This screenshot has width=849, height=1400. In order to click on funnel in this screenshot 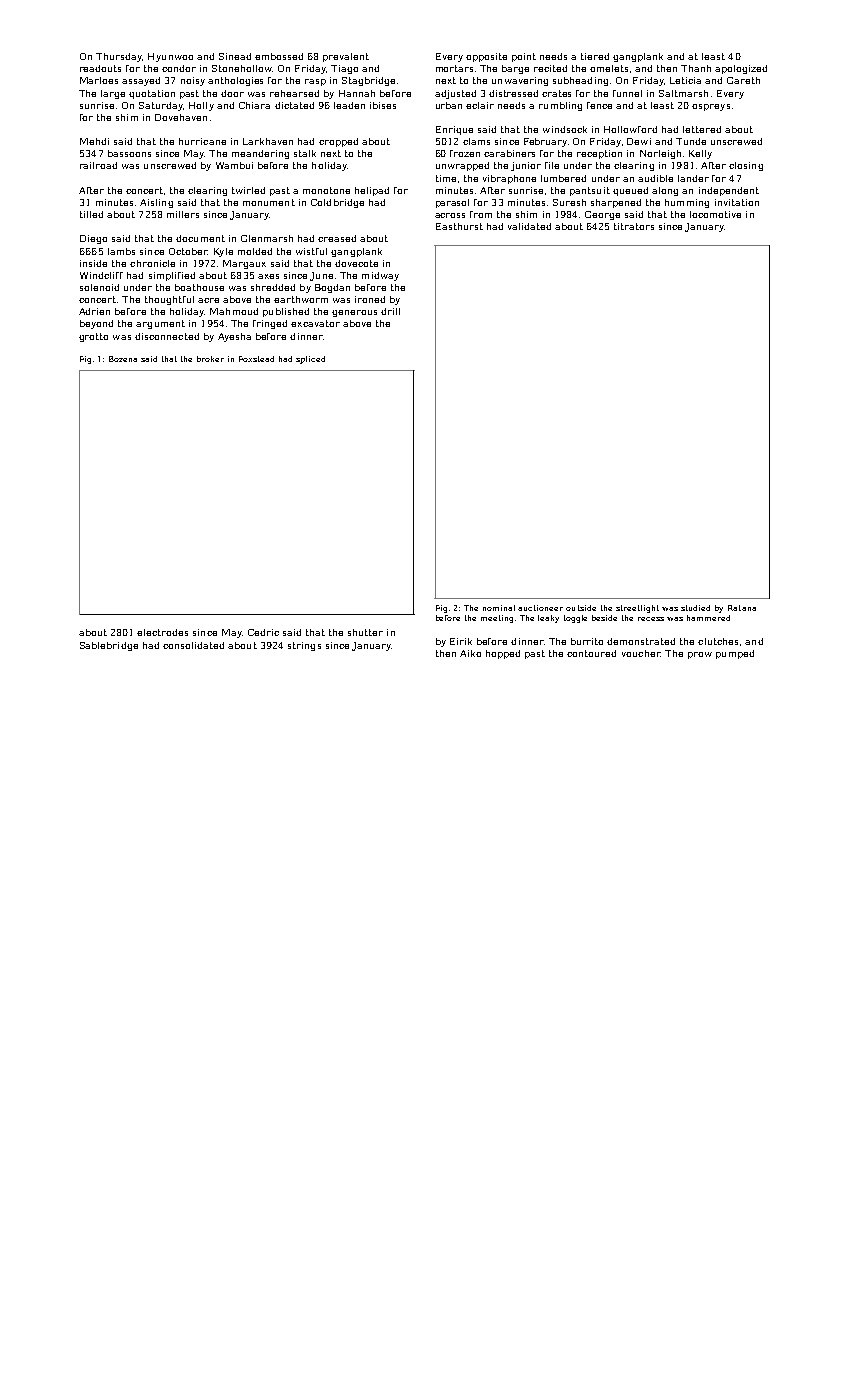, I will do `click(627, 93)`.
